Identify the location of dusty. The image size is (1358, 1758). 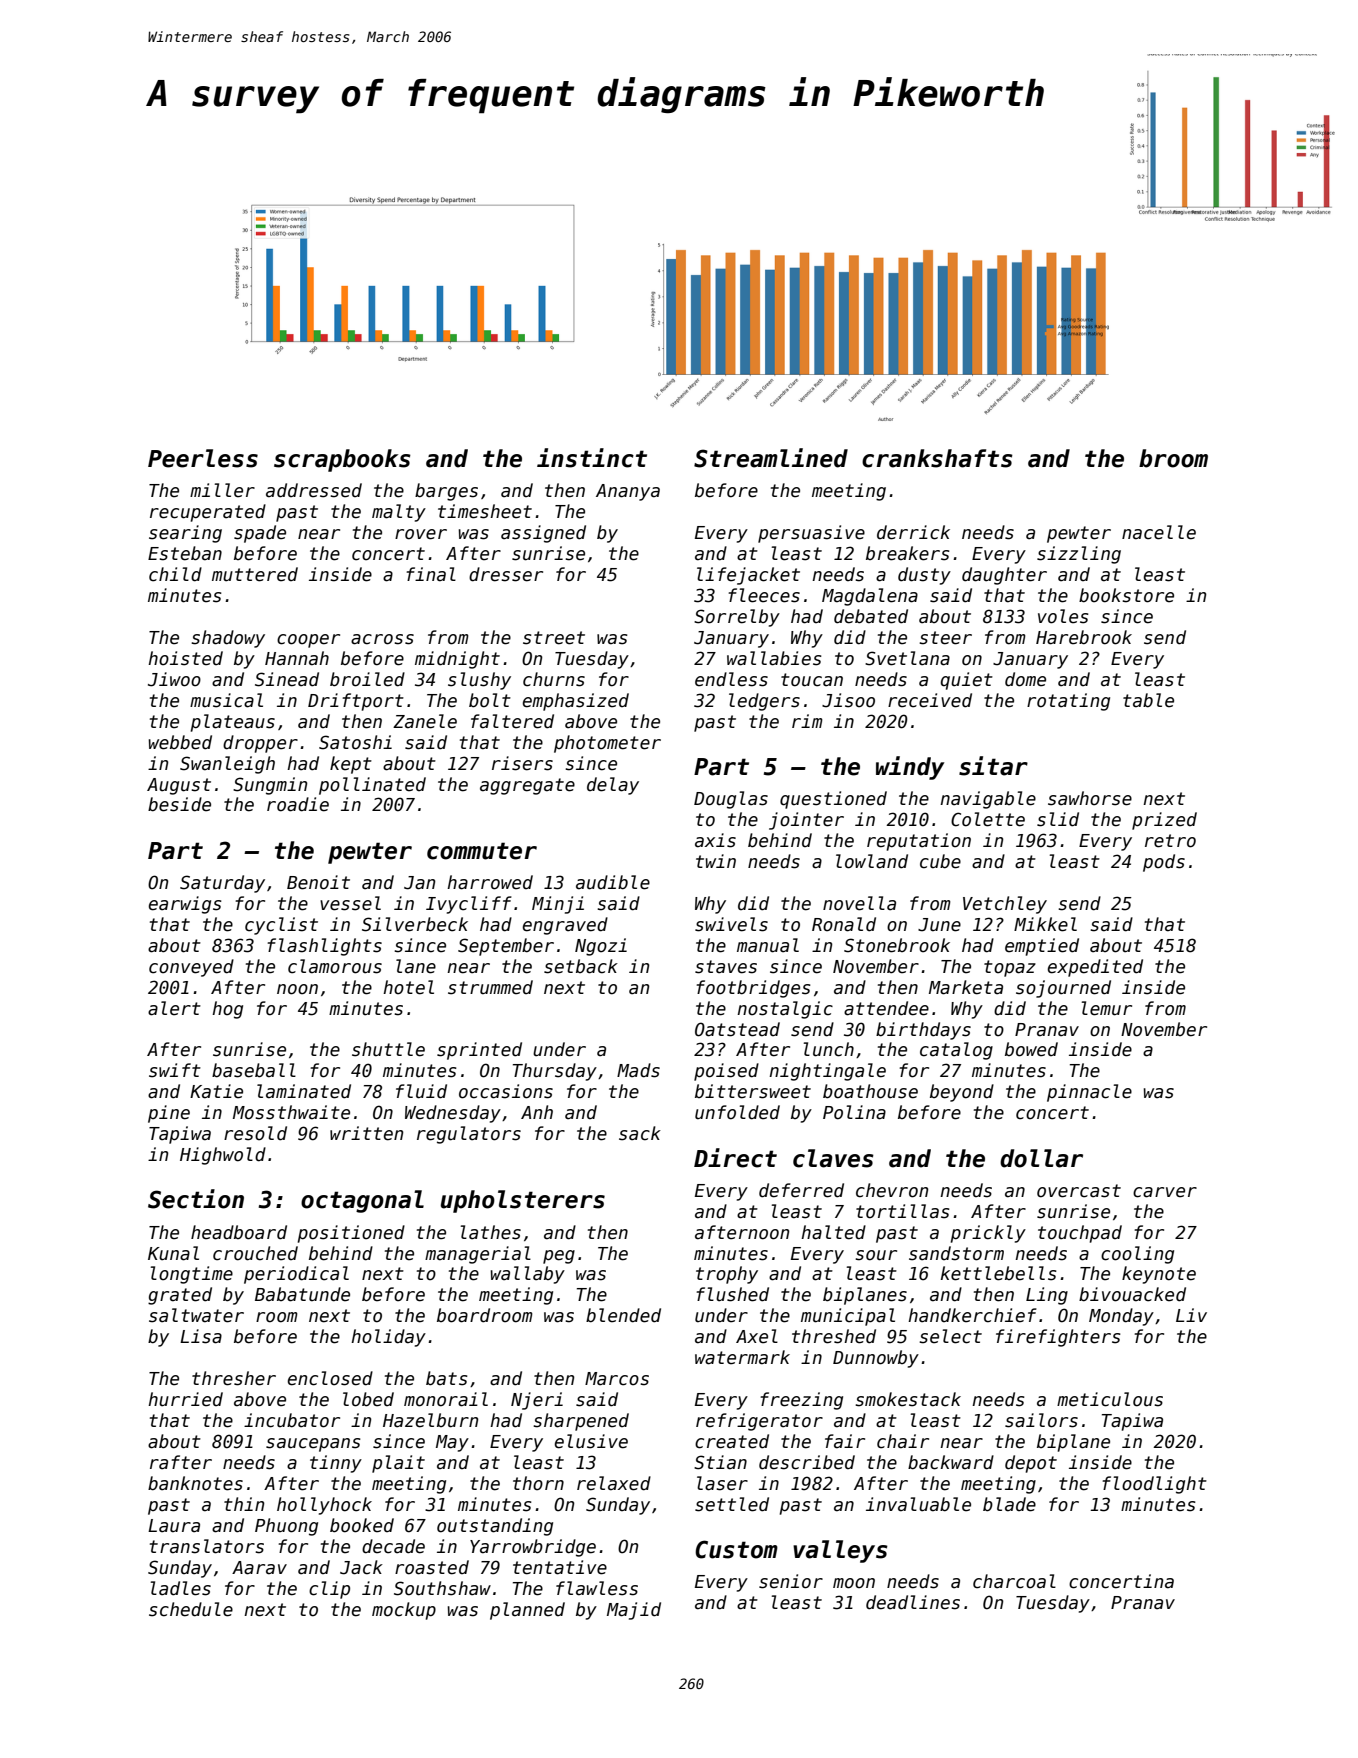
(924, 576).
